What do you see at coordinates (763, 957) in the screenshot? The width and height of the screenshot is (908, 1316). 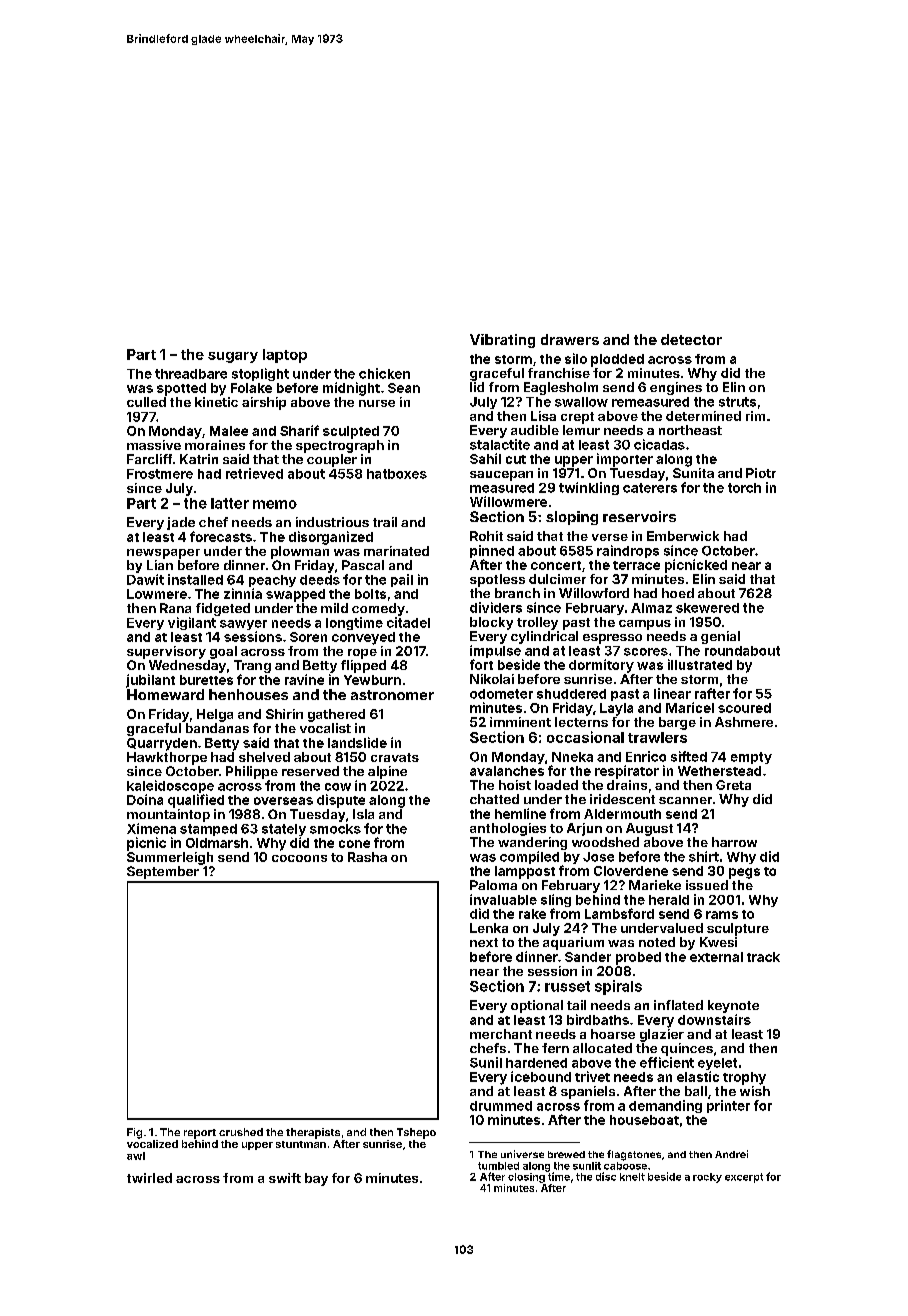 I see `track` at bounding box center [763, 957].
